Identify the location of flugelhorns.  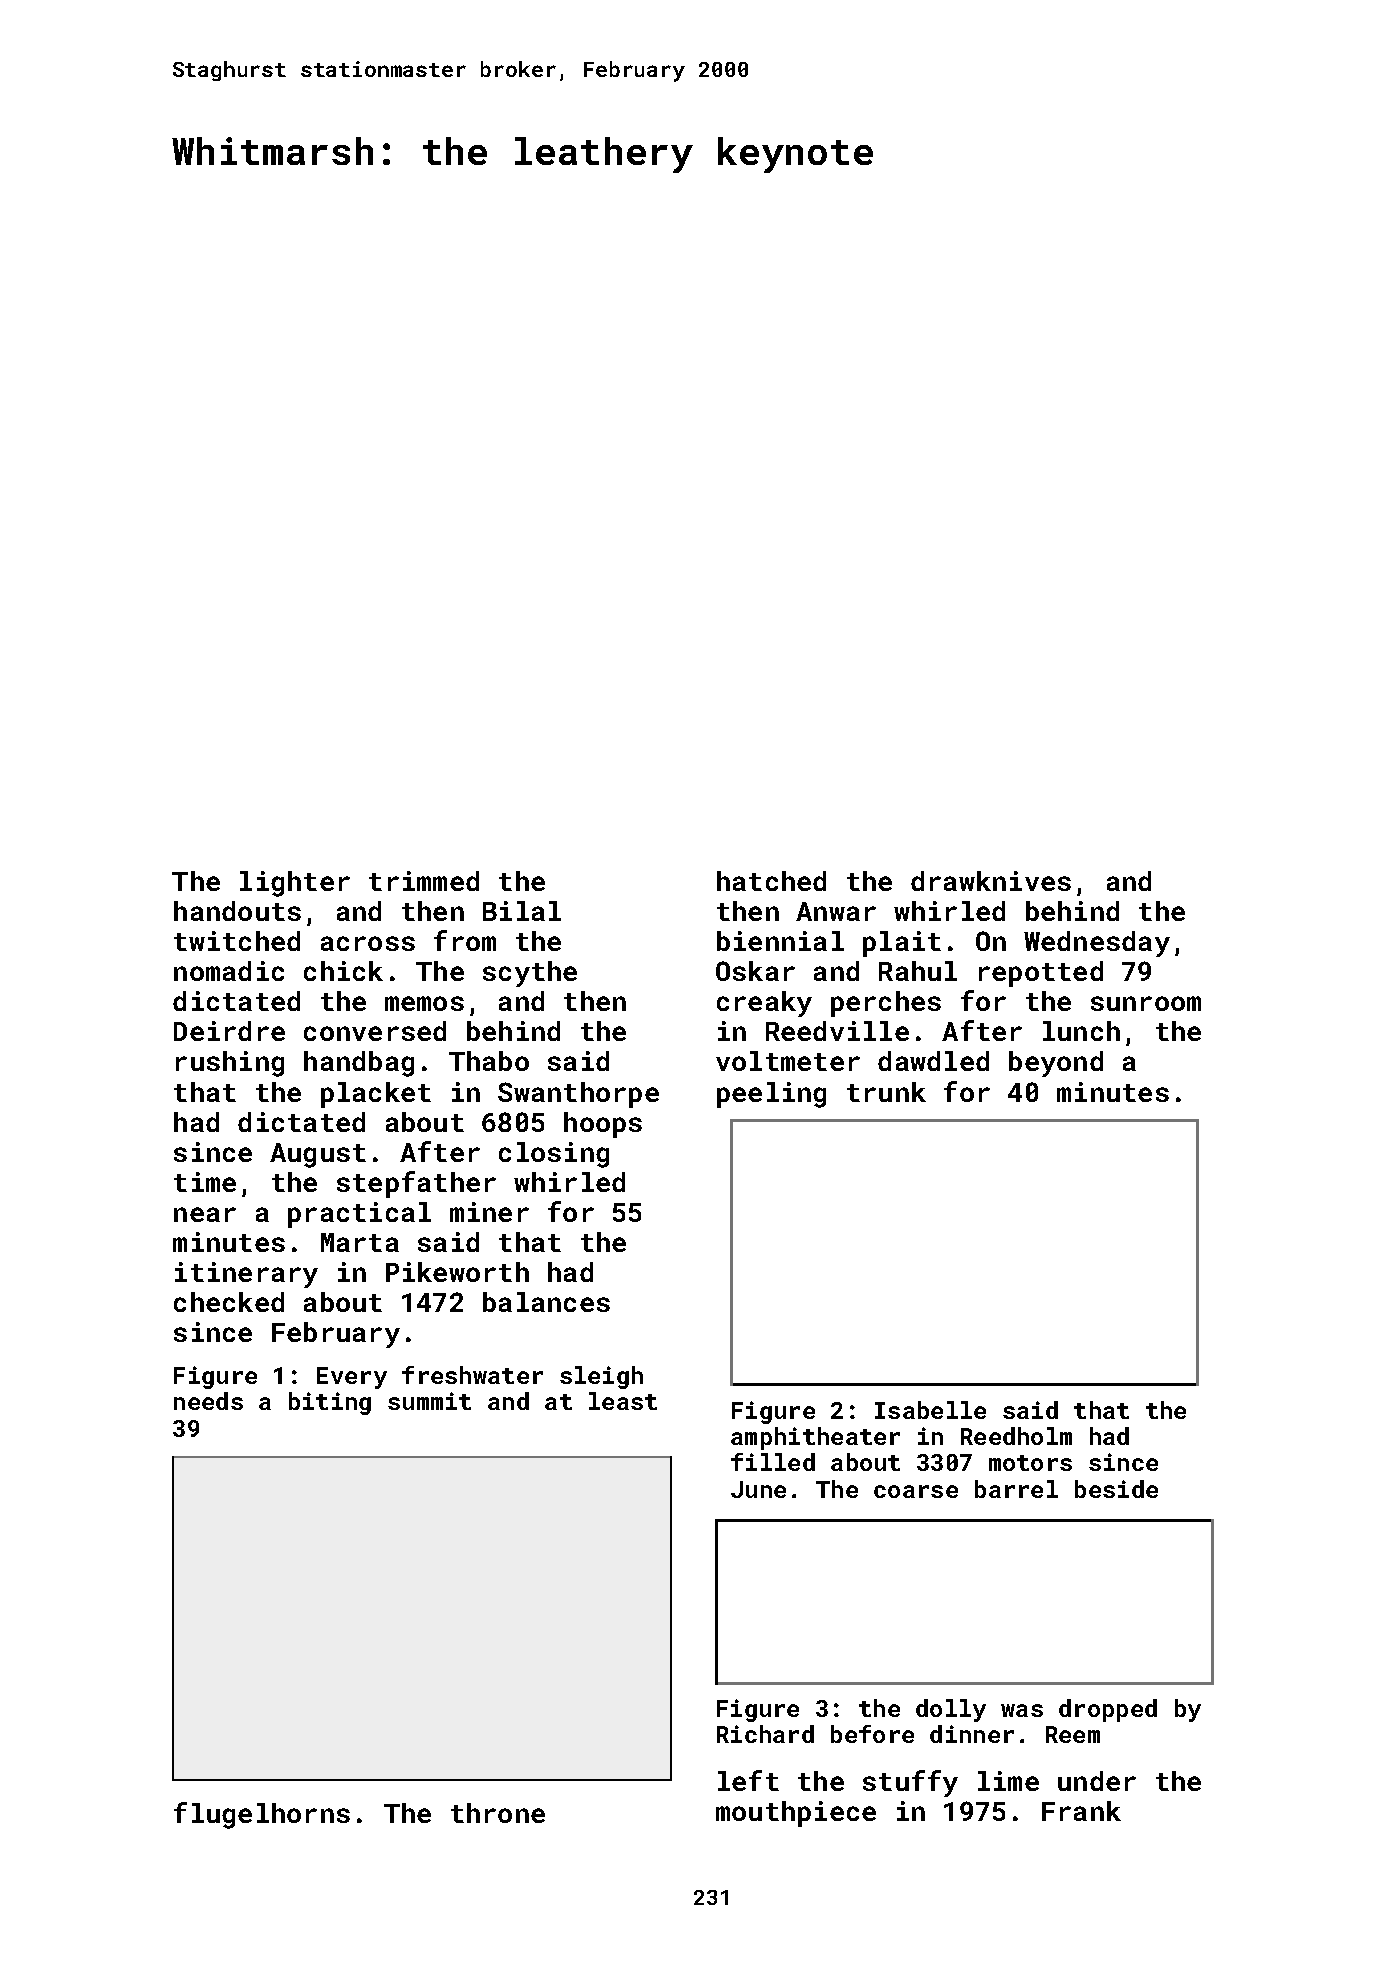
(262, 1815).
